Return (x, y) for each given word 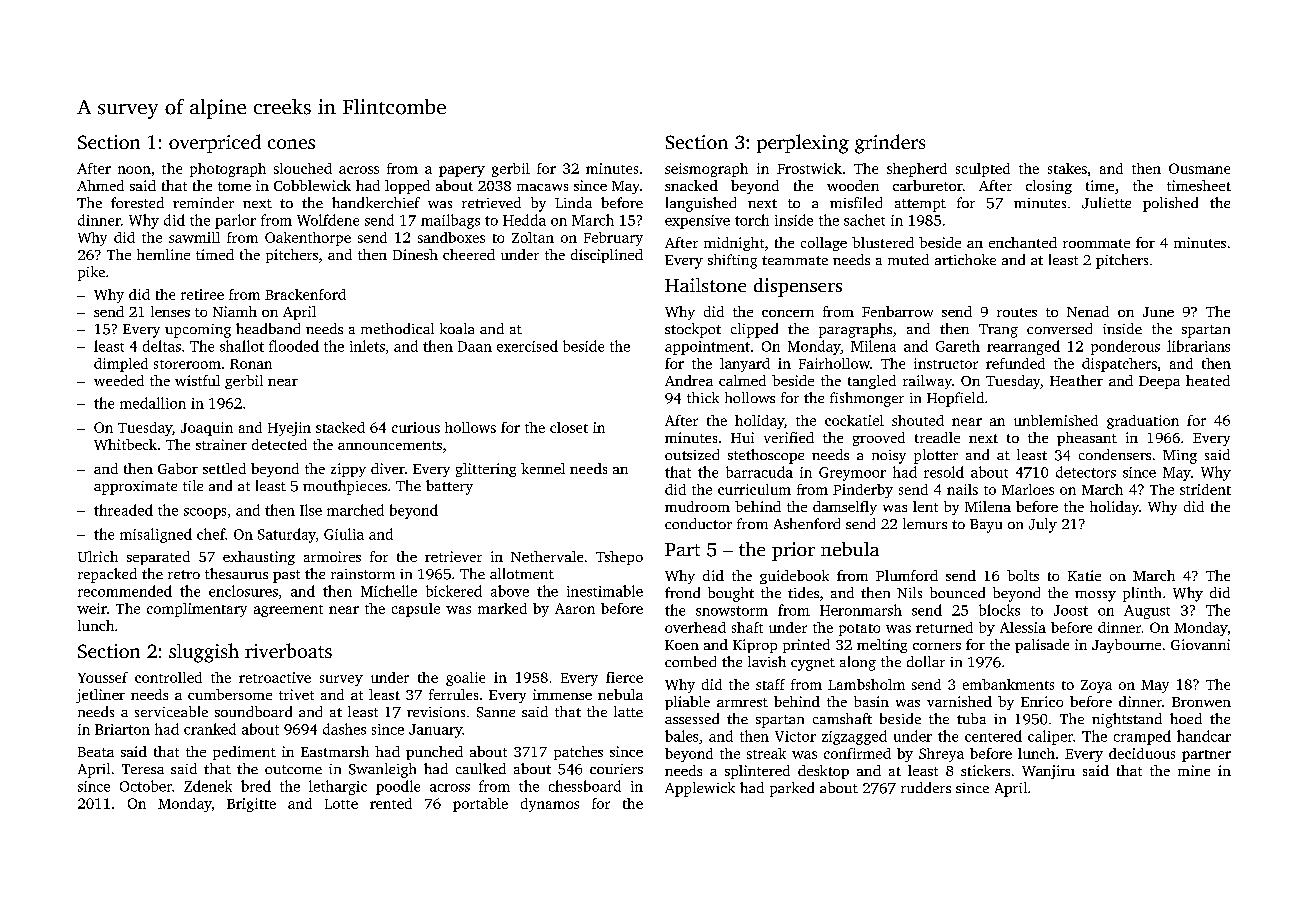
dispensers (798, 287)
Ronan (251, 364)
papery (462, 171)
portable (480, 805)
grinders (890, 144)
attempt (920, 205)
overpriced (215, 143)
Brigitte (251, 805)
